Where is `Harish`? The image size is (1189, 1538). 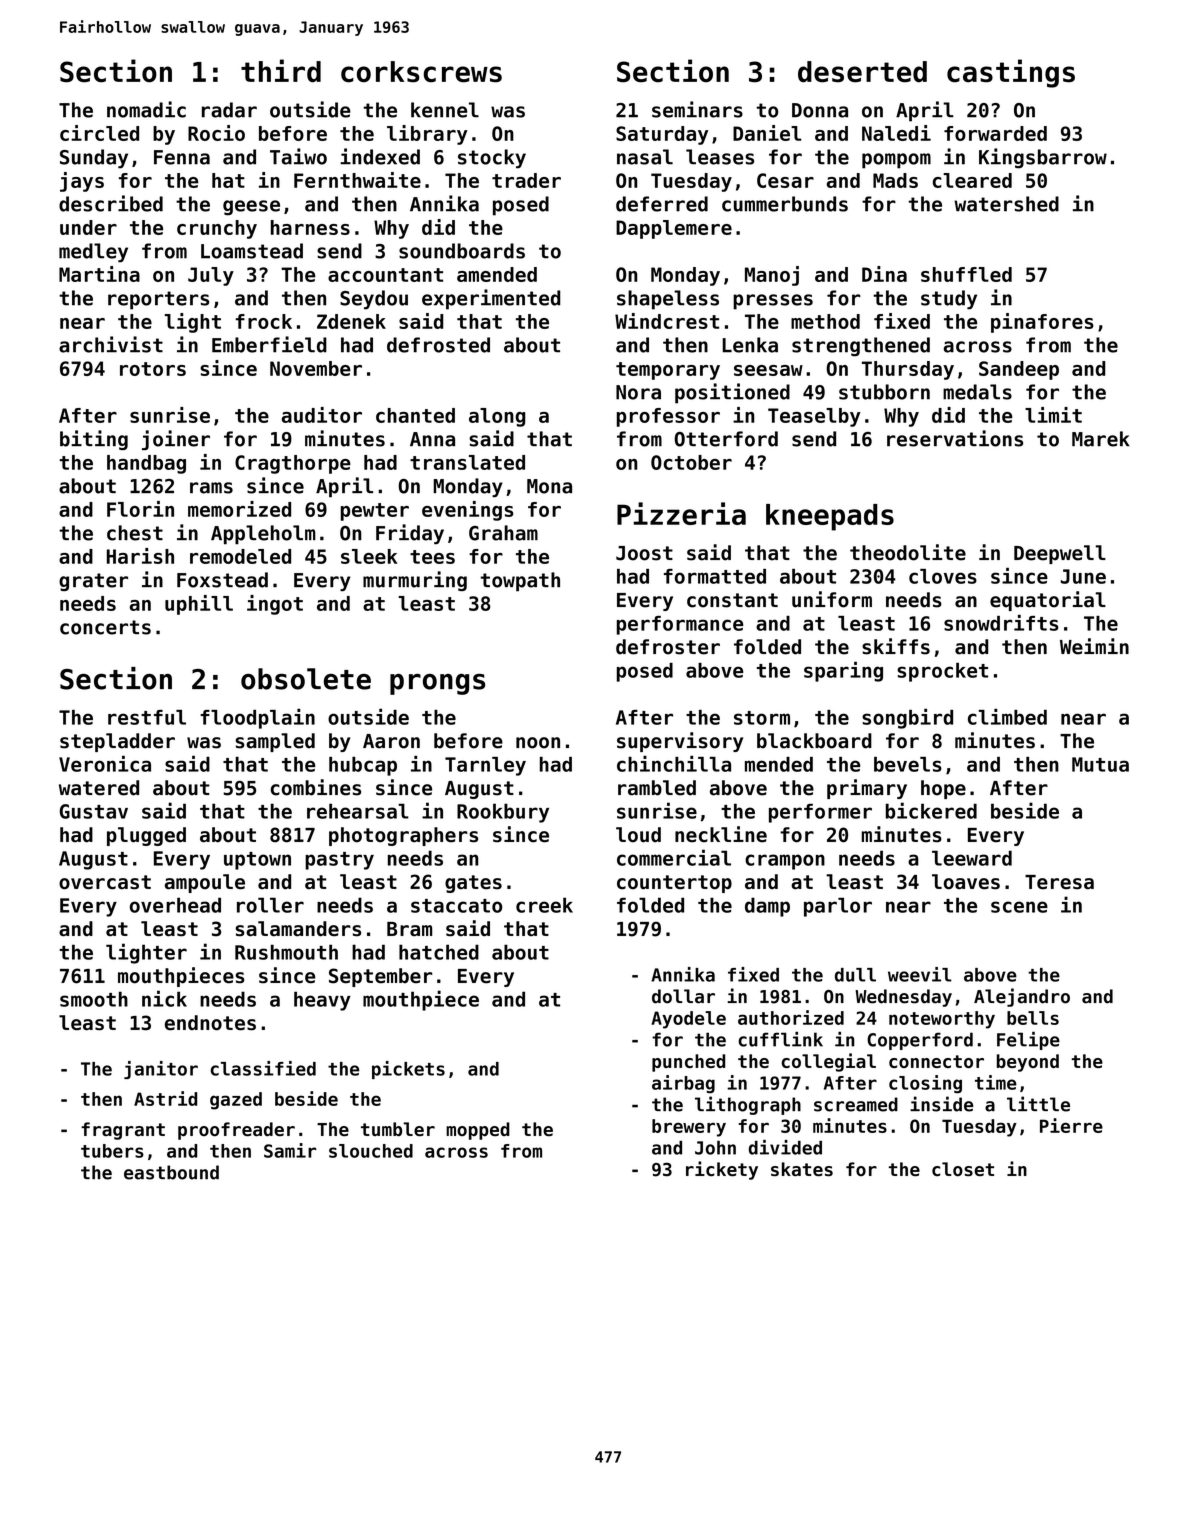
Harish is located at coordinates (140, 556).
